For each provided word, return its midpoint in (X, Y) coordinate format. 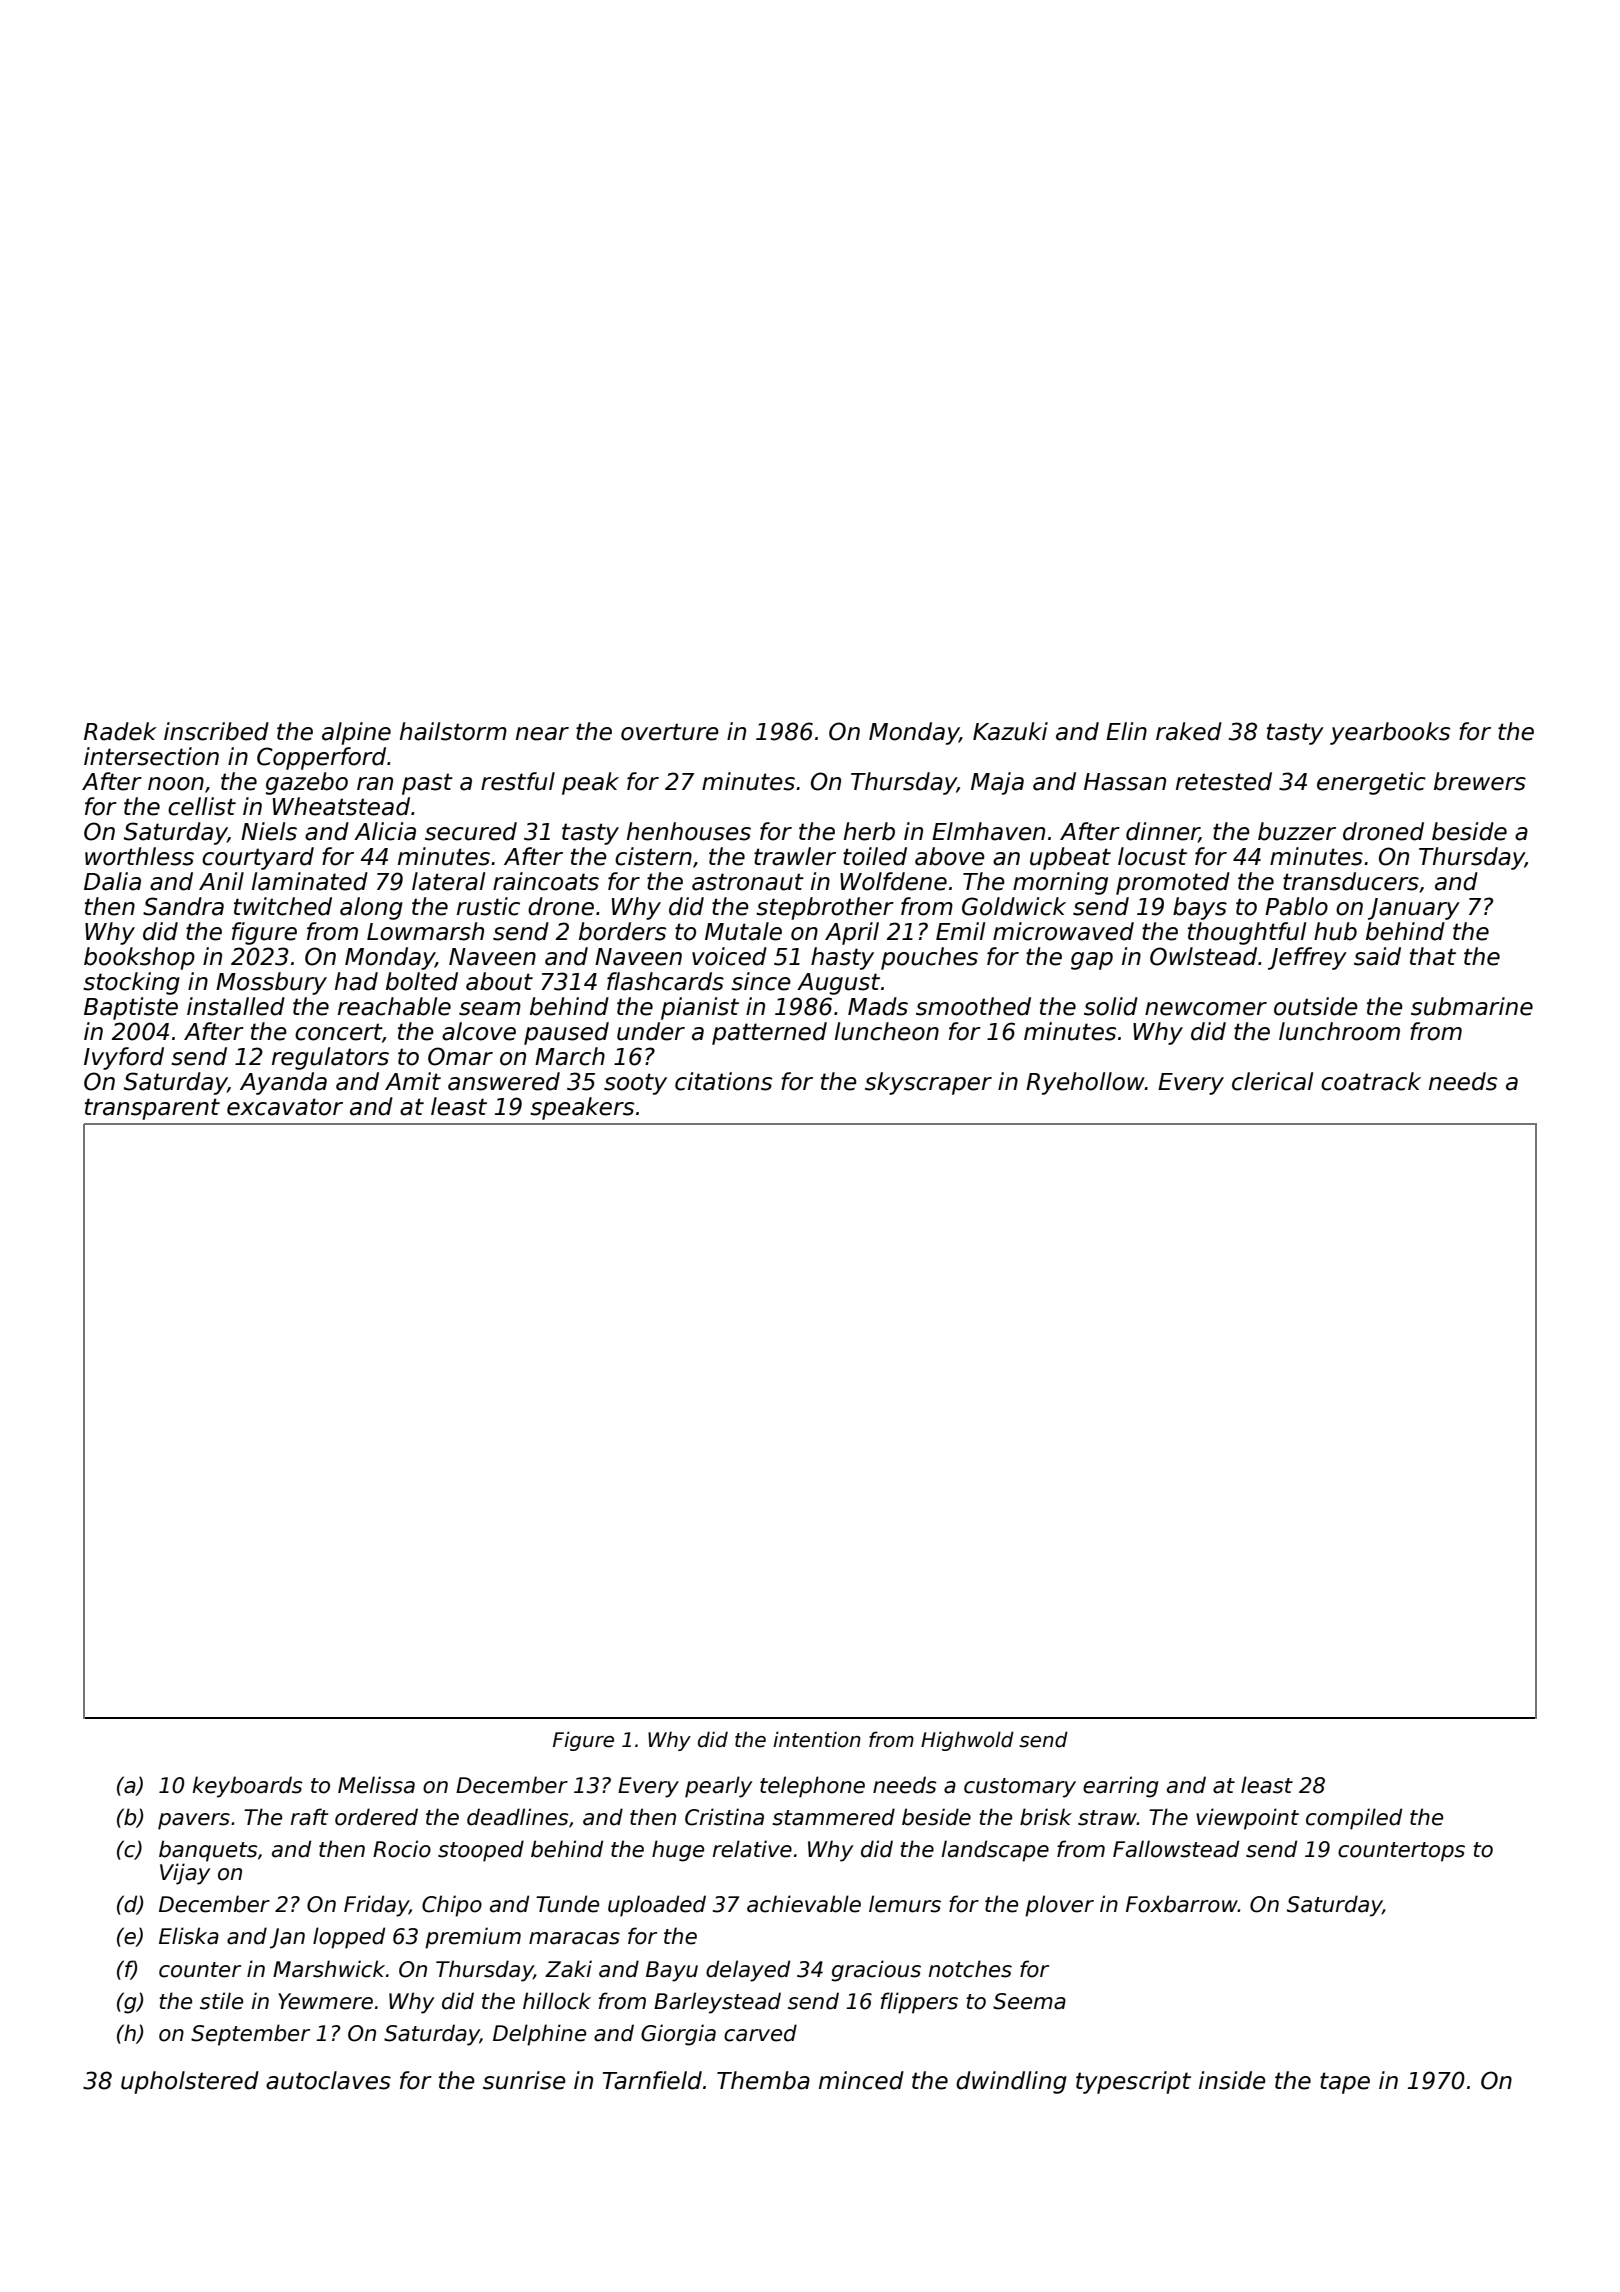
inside (1232, 2080)
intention (817, 1739)
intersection (151, 756)
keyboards (247, 1787)
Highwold (967, 1741)
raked (1189, 731)
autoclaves (328, 2080)
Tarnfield (652, 2080)
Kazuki (1010, 731)
